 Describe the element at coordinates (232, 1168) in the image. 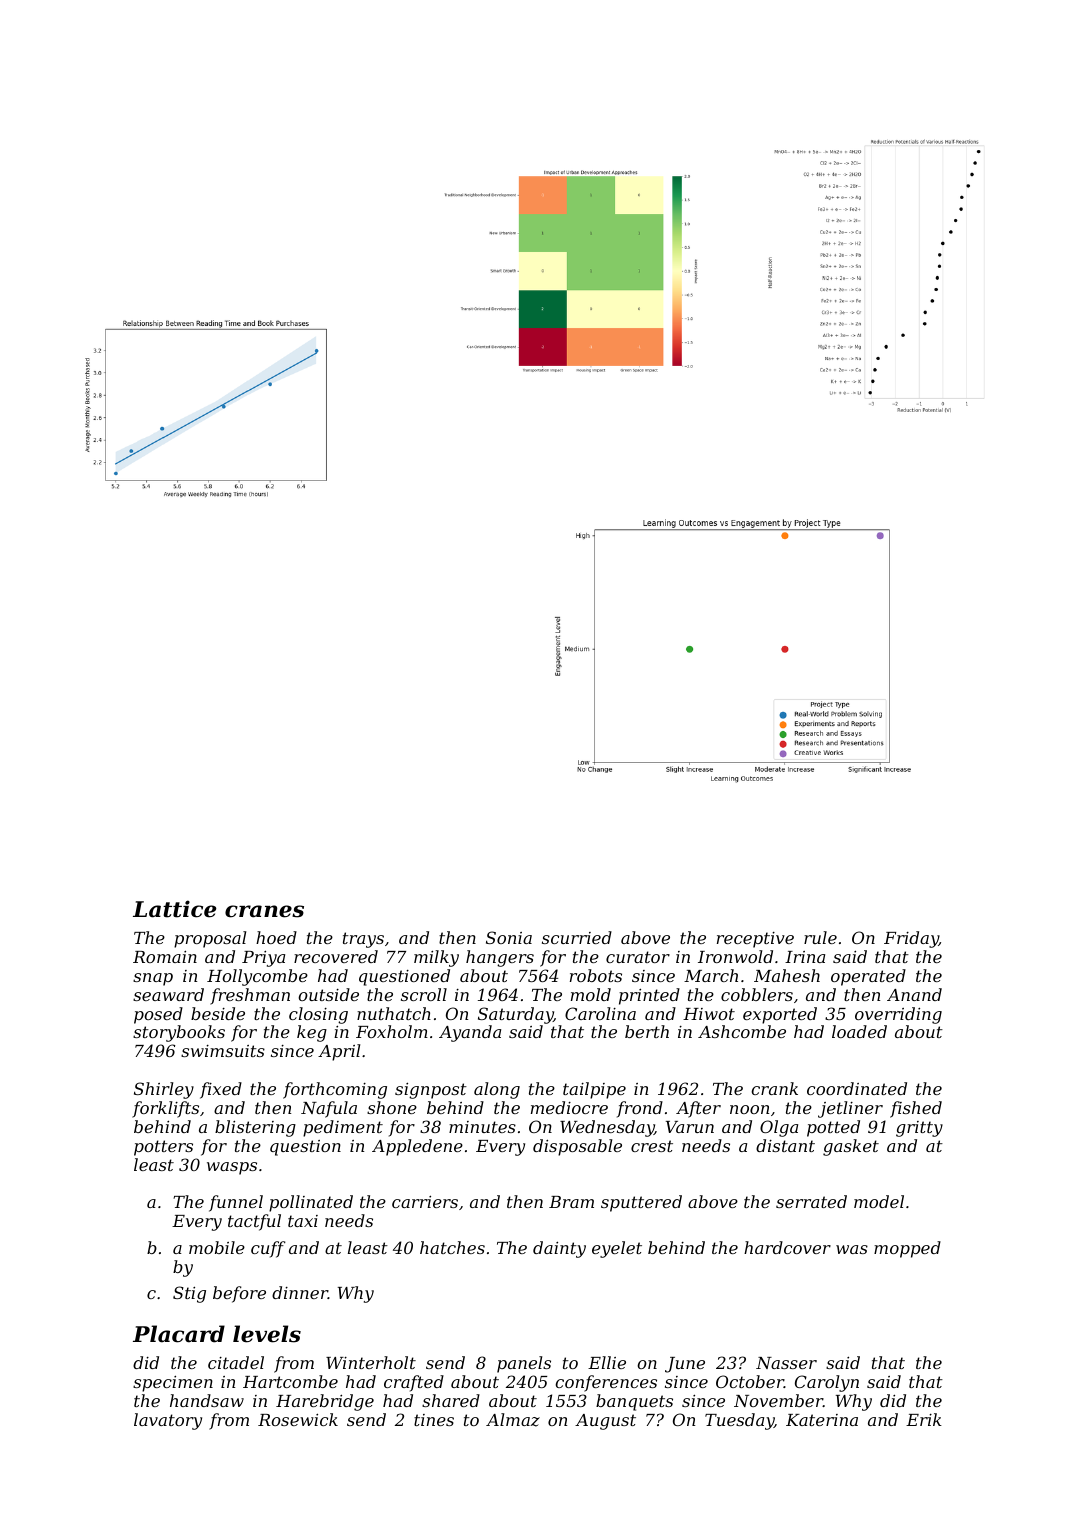

I see `wasps` at that location.
